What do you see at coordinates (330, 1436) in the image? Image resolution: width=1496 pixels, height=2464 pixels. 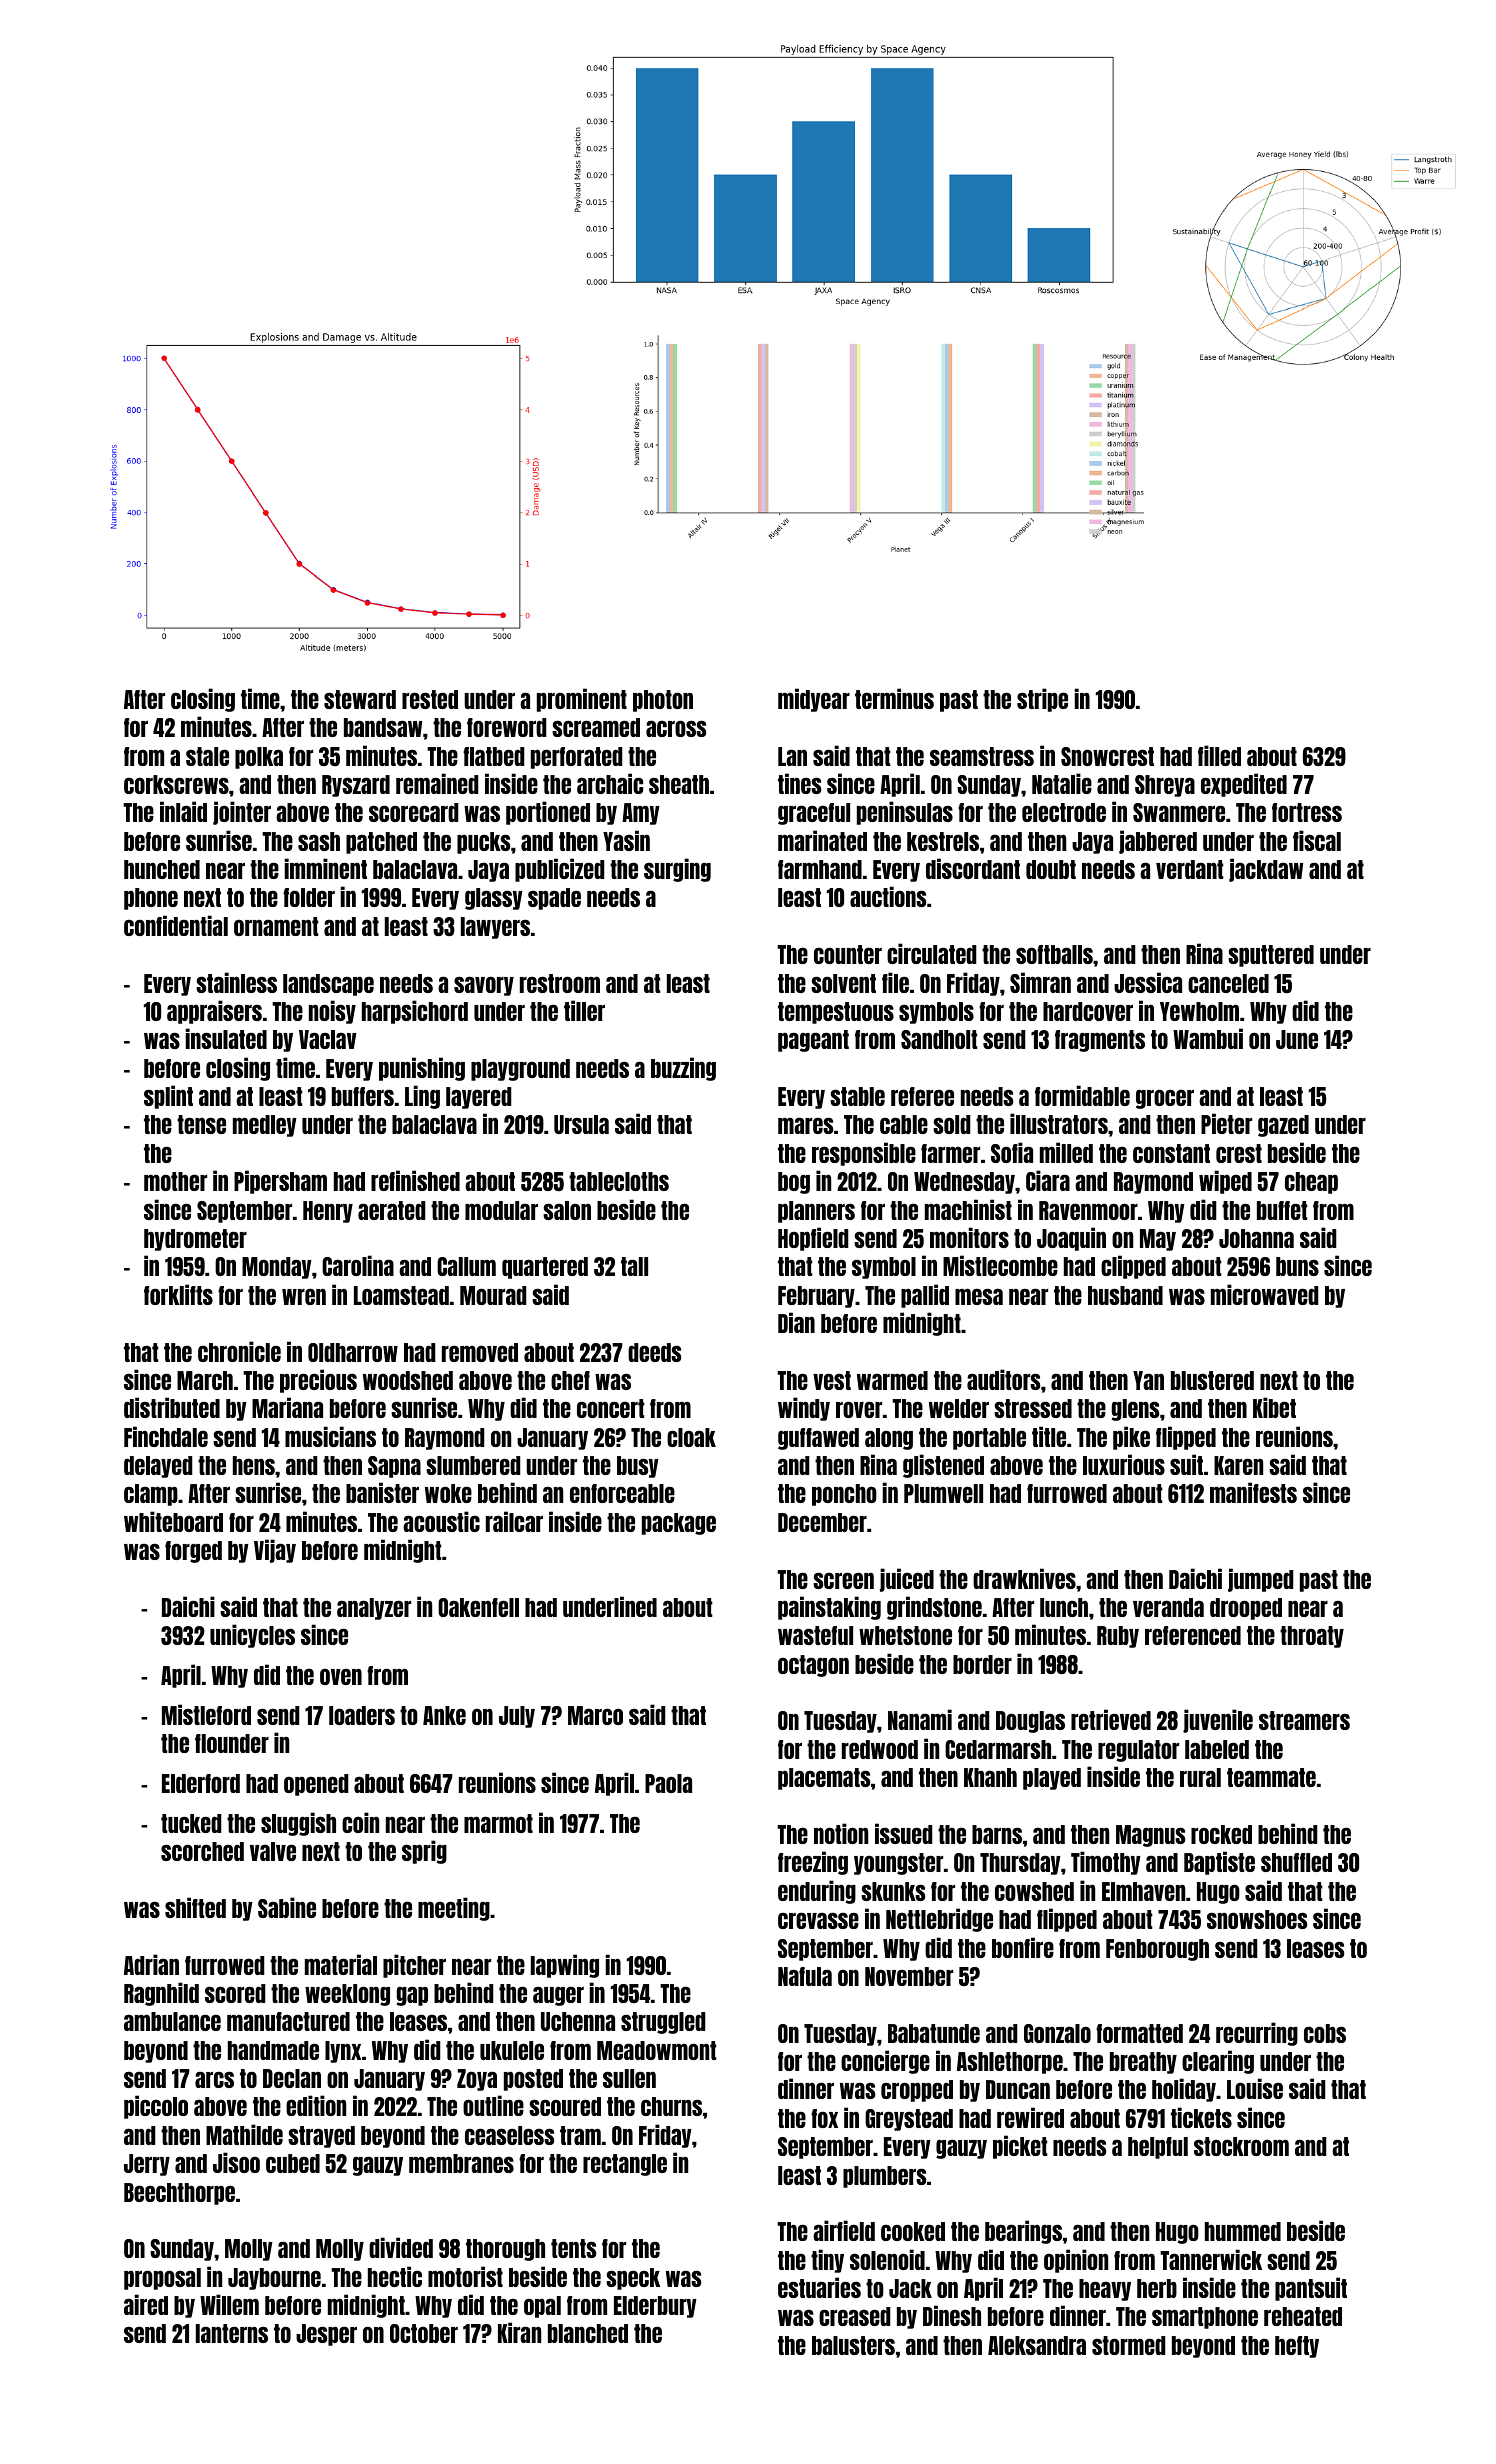 I see `musicians` at bounding box center [330, 1436].
